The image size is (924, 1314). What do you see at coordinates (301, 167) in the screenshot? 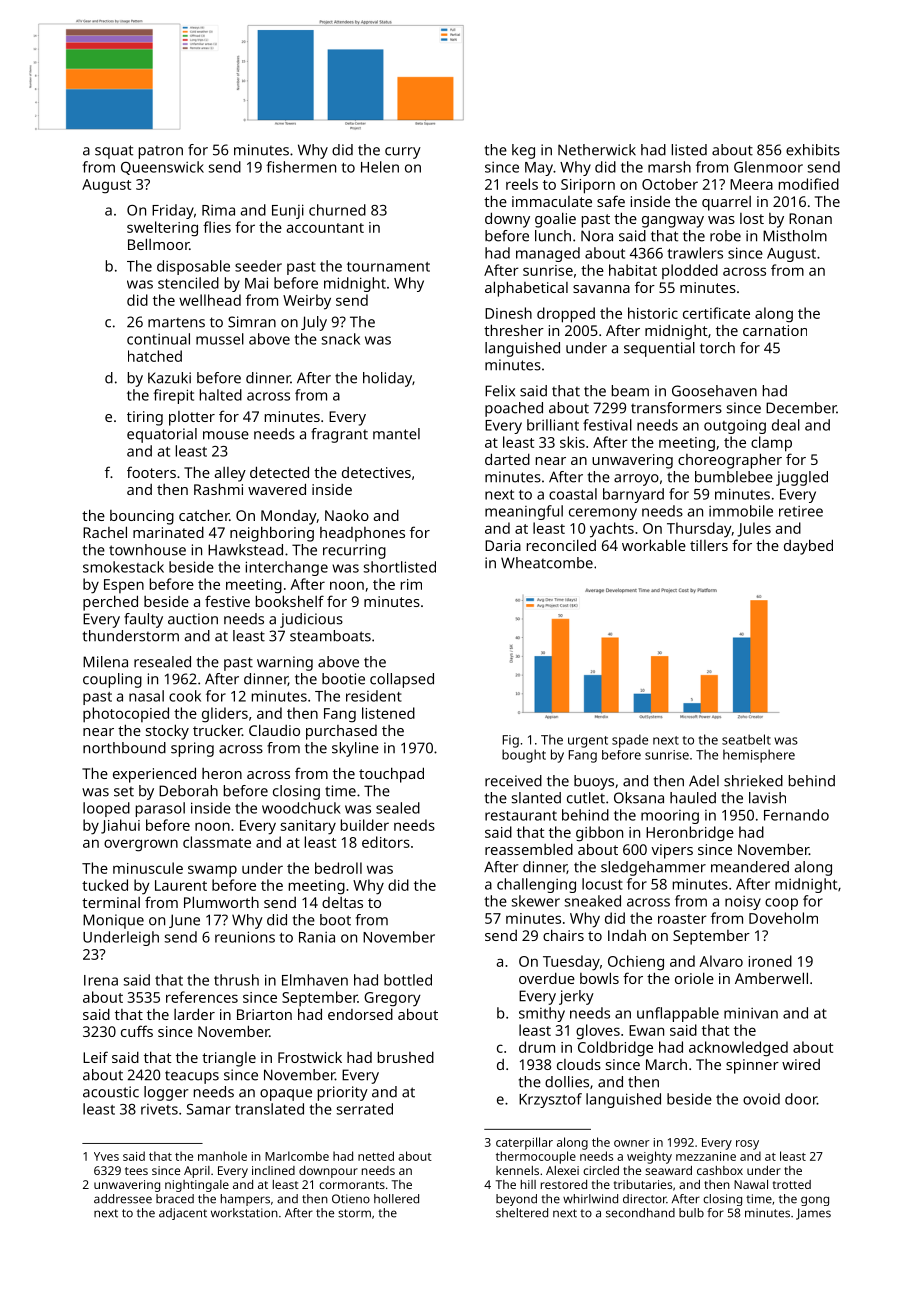
I see `fishermen` at bounding box center [301, 167].
